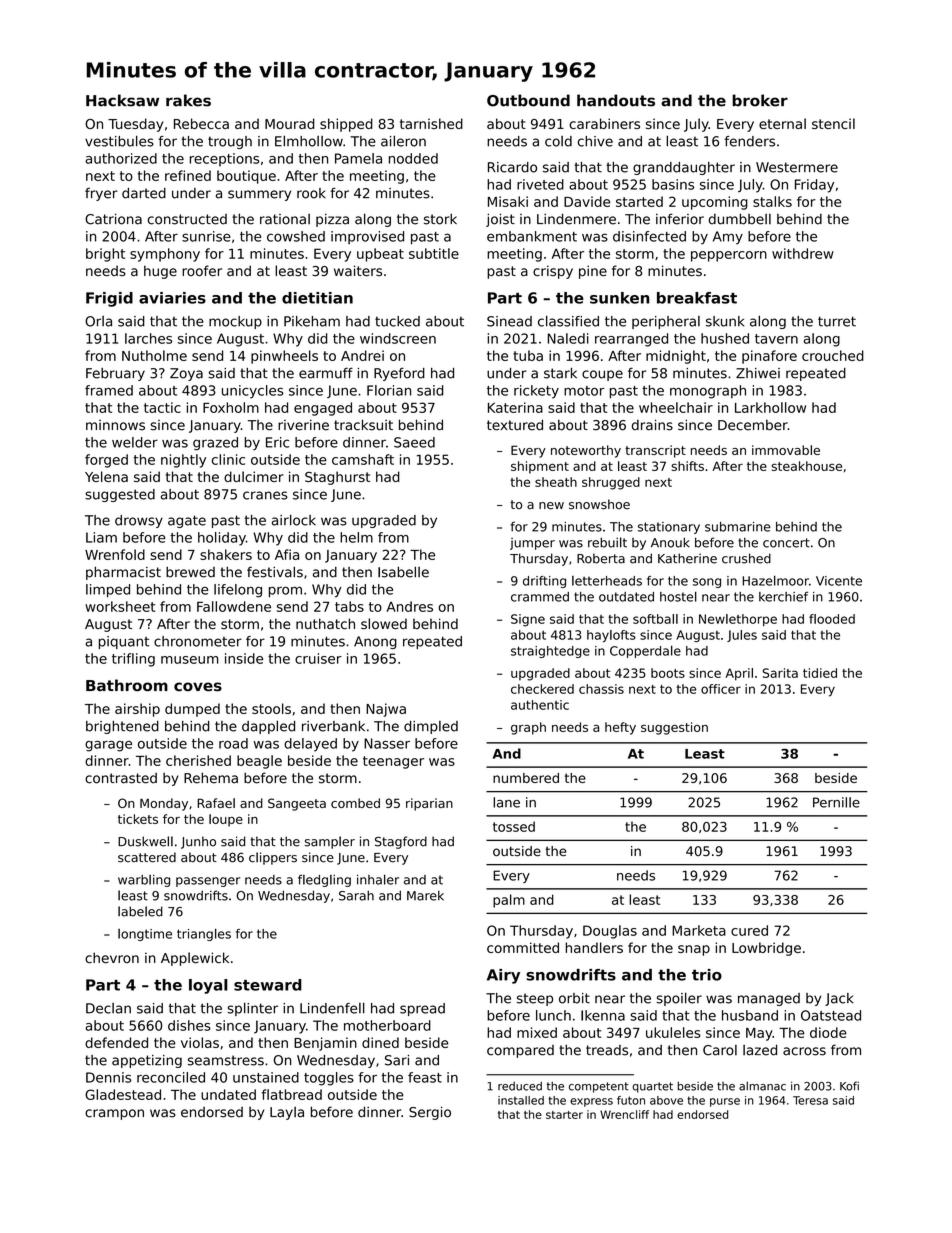 The height and width of the screenshot is (1233, 952). I want to click on warbling, so click(144, 881).
